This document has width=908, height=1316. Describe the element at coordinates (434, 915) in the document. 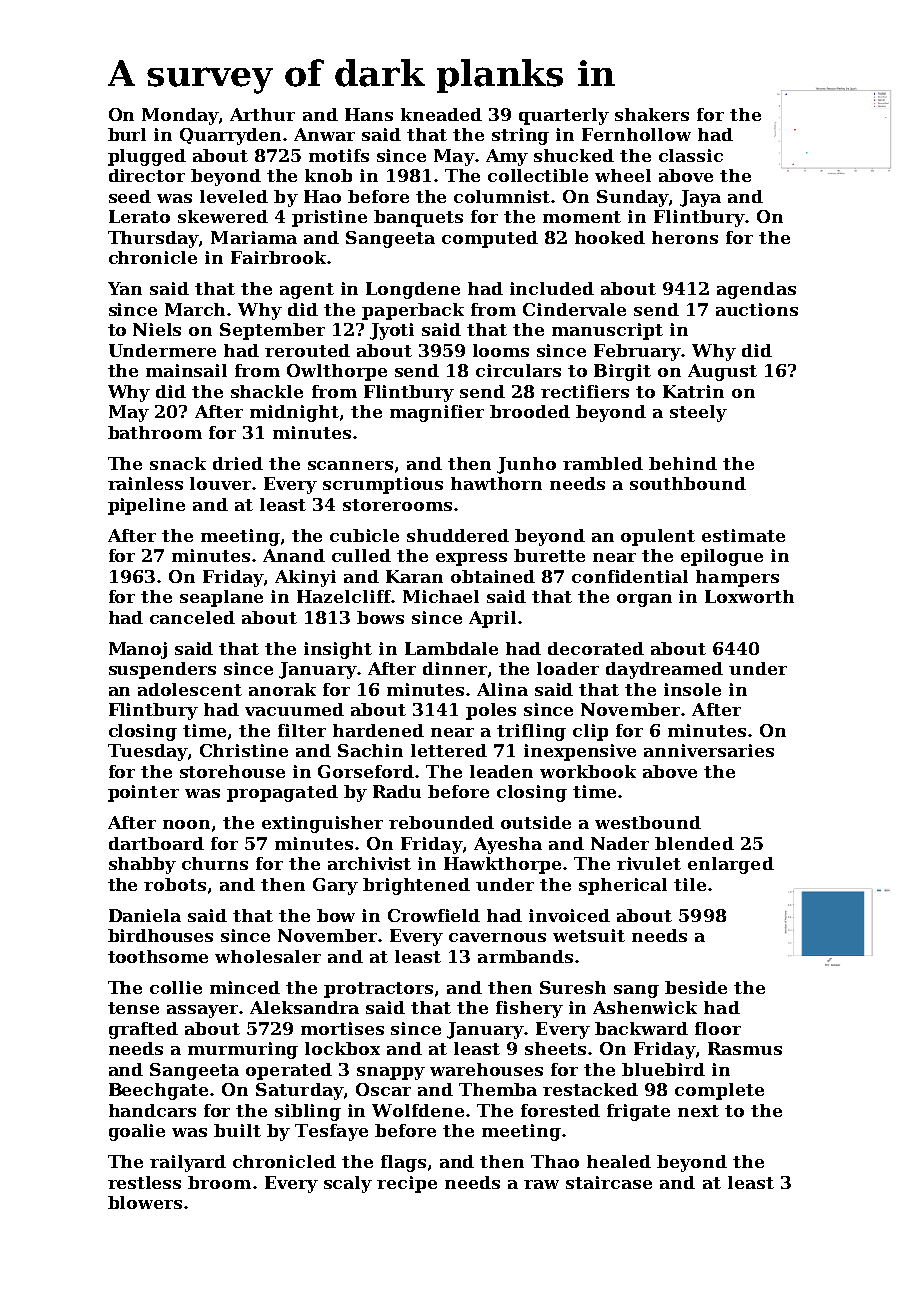

I see `Crowfield` at that location.
